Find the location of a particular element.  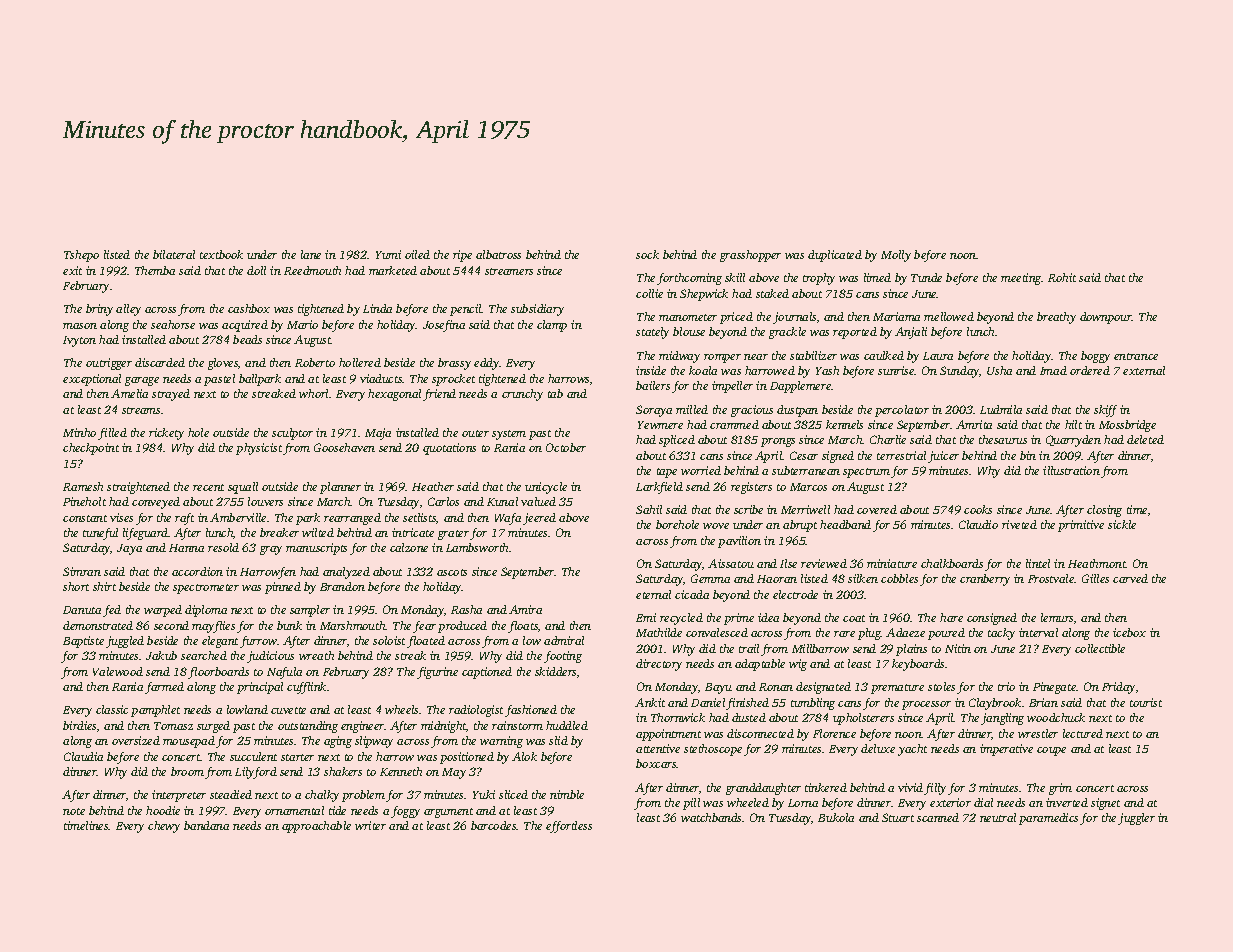

pencil is located at coordinates (466, 310).
